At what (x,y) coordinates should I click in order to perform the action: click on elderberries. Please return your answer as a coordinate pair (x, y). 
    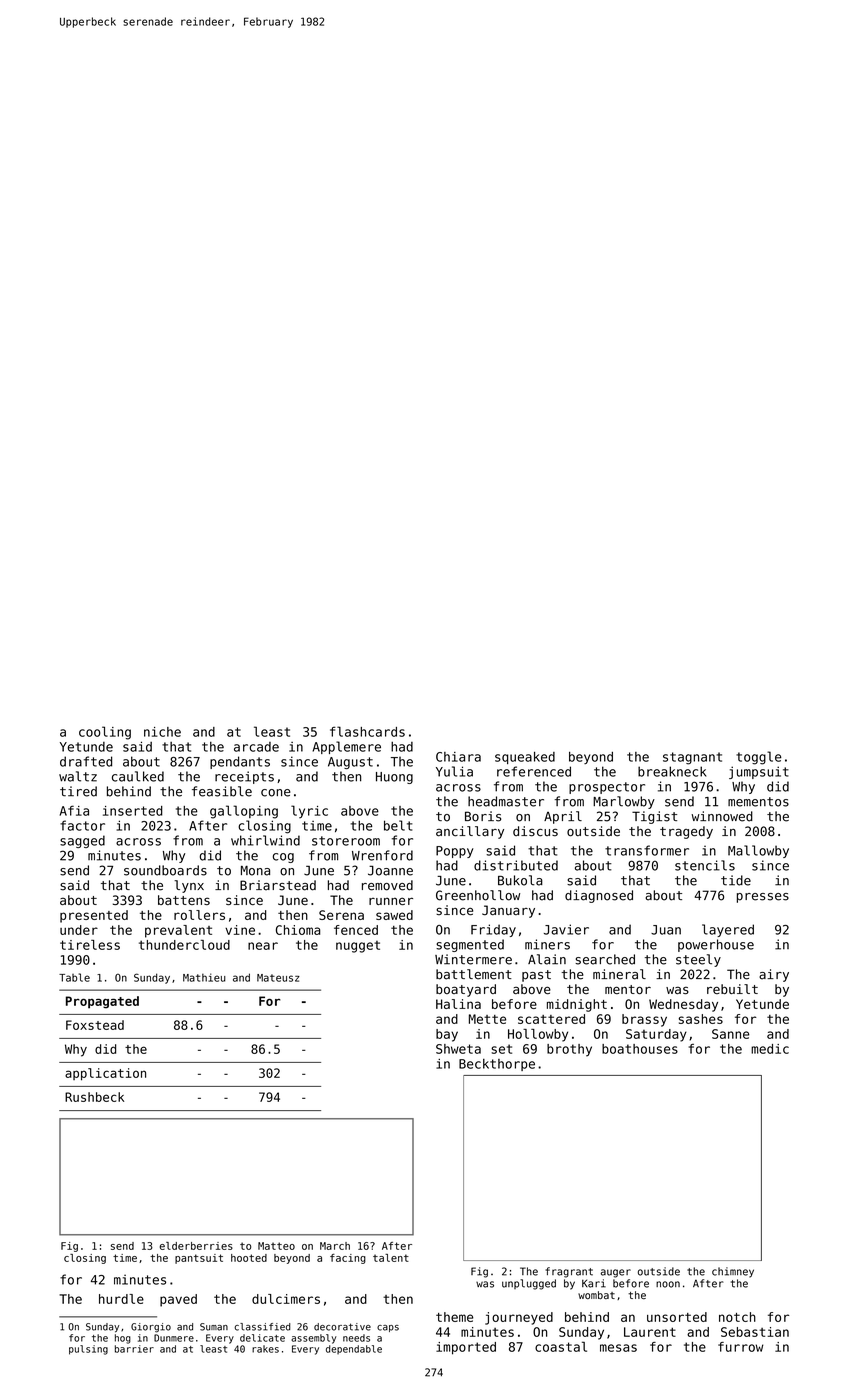
    Looking at the image, I should click on (196, 1246).
